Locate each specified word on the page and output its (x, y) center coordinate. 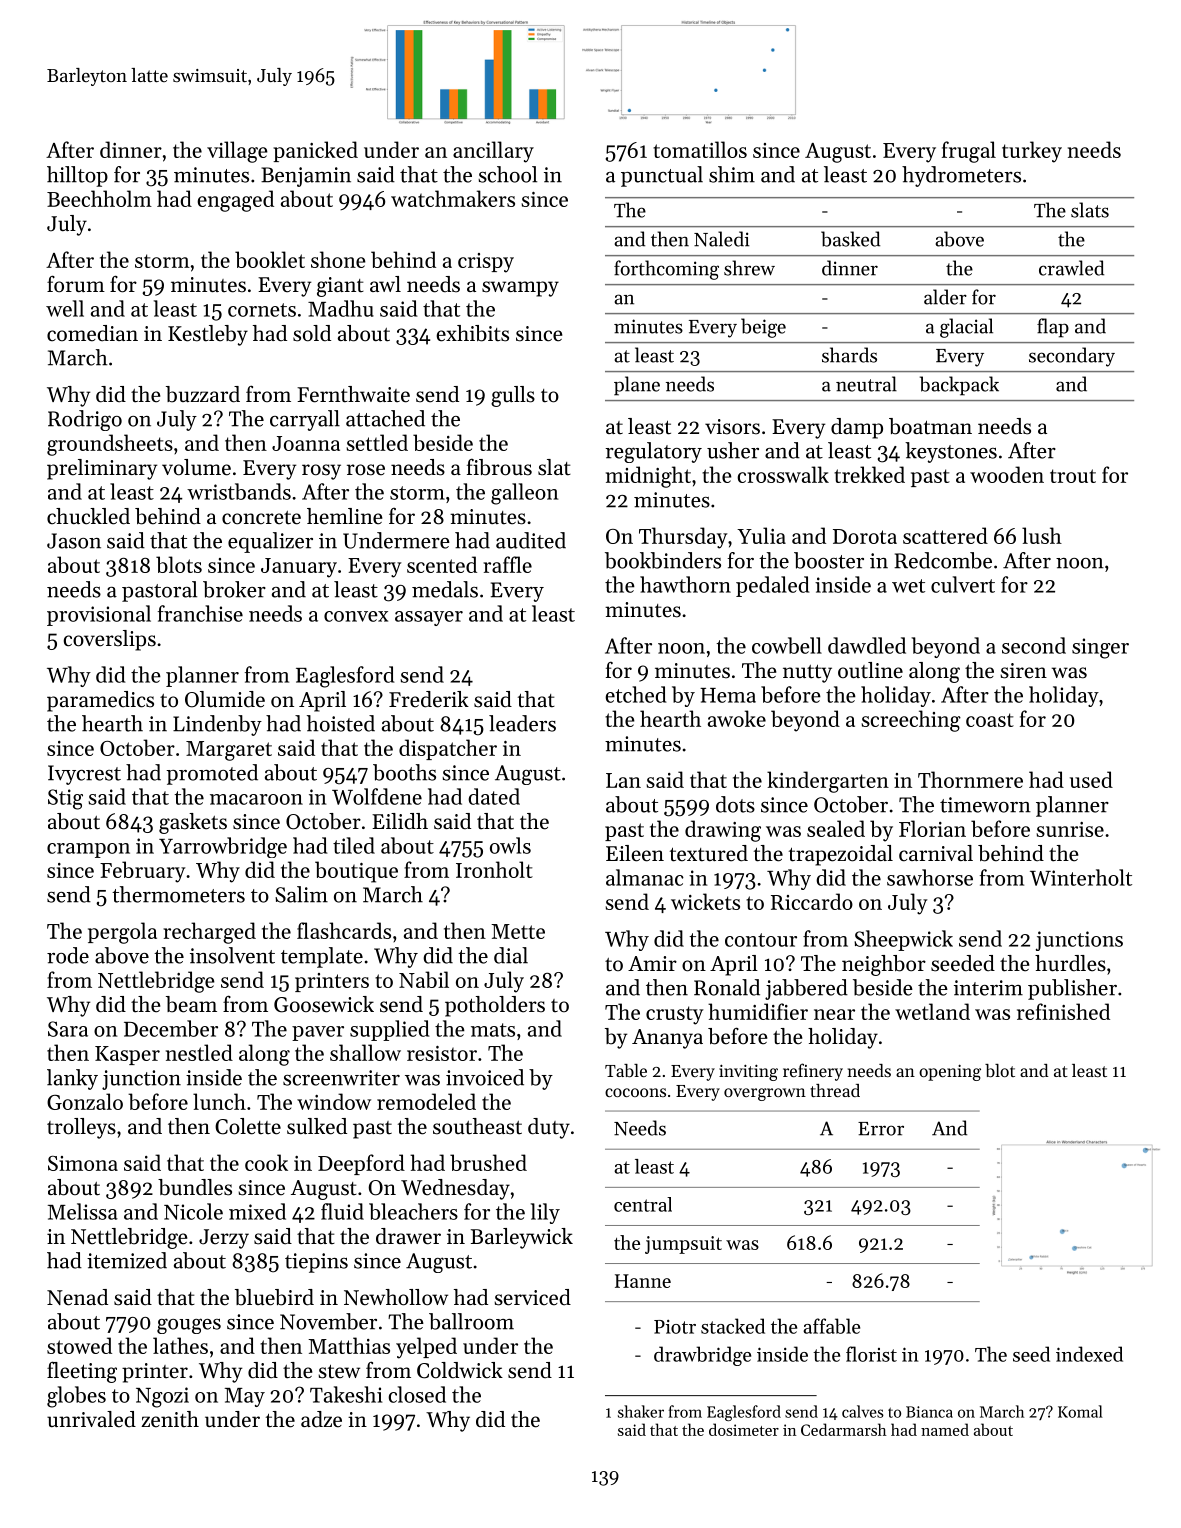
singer (1100, 648)
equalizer (270, 542)
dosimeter (744, 1429)
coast (990, 720)
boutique (356, 872)
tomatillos (700, 149)
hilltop (77, 176)
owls (510, 845)
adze (321, 1419)
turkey (1032, 152)
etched (636, 694)
